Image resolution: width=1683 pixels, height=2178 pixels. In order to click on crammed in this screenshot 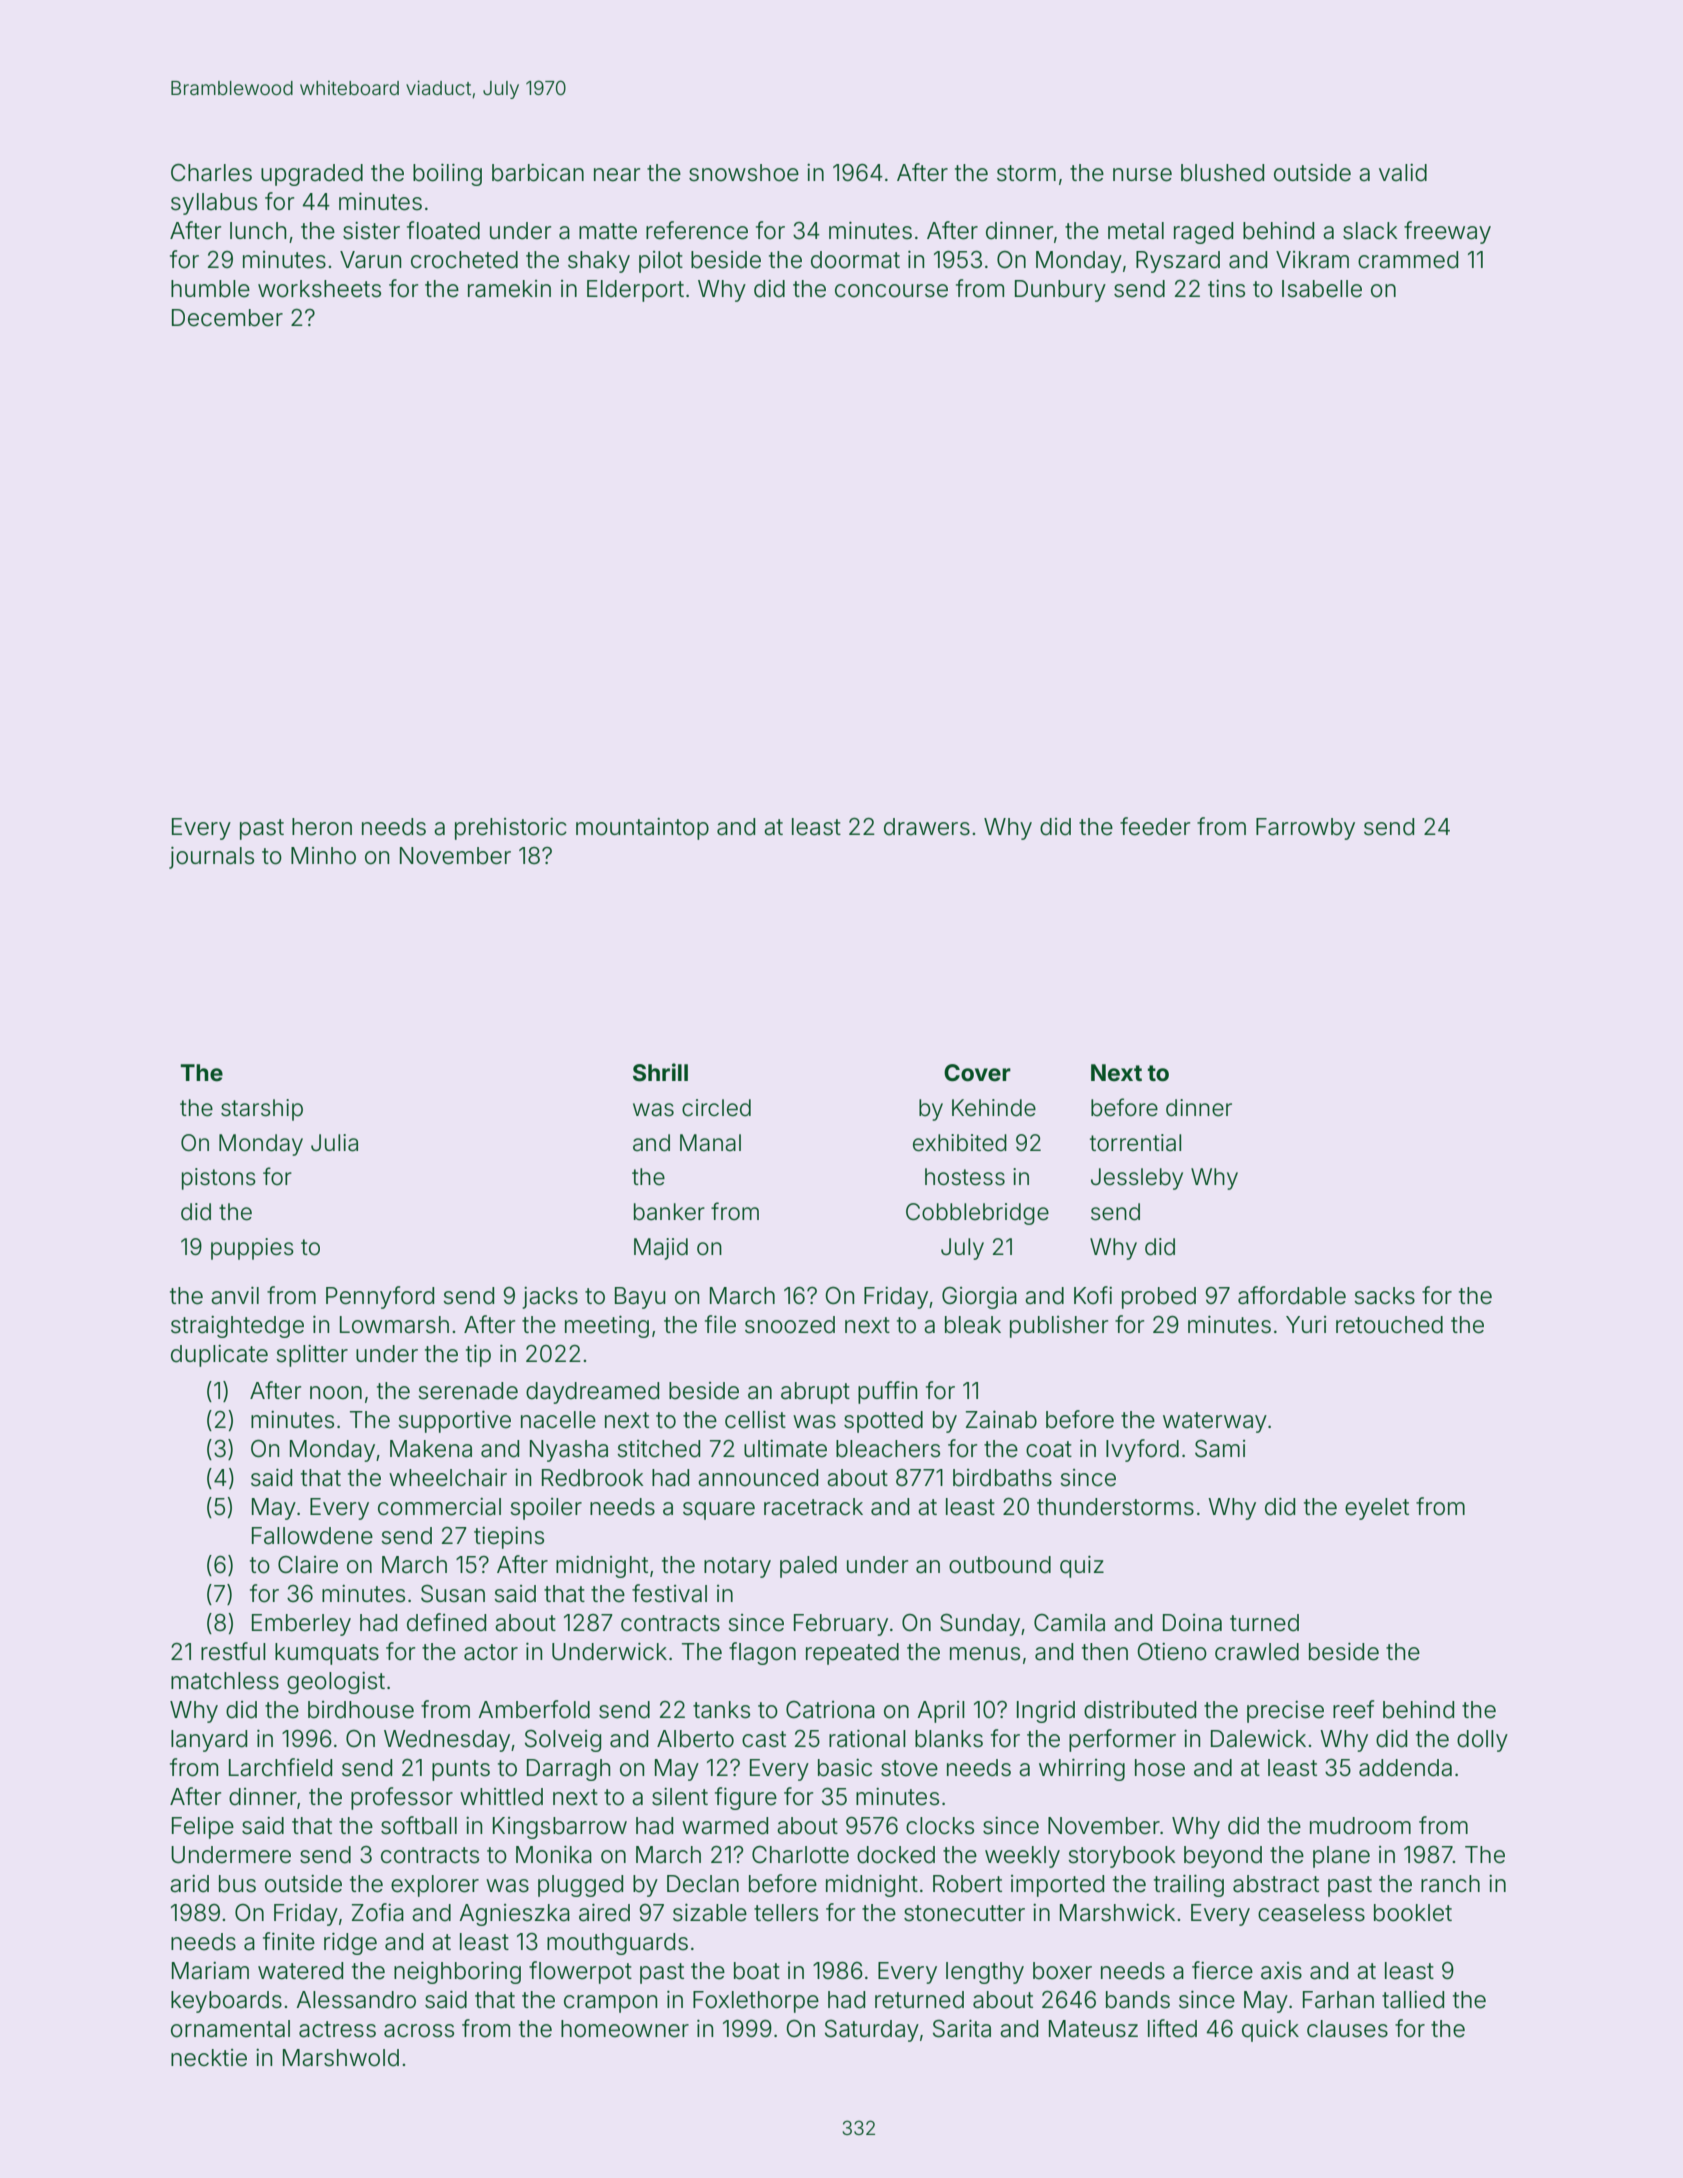, I will do `click(1408, 260)`.
